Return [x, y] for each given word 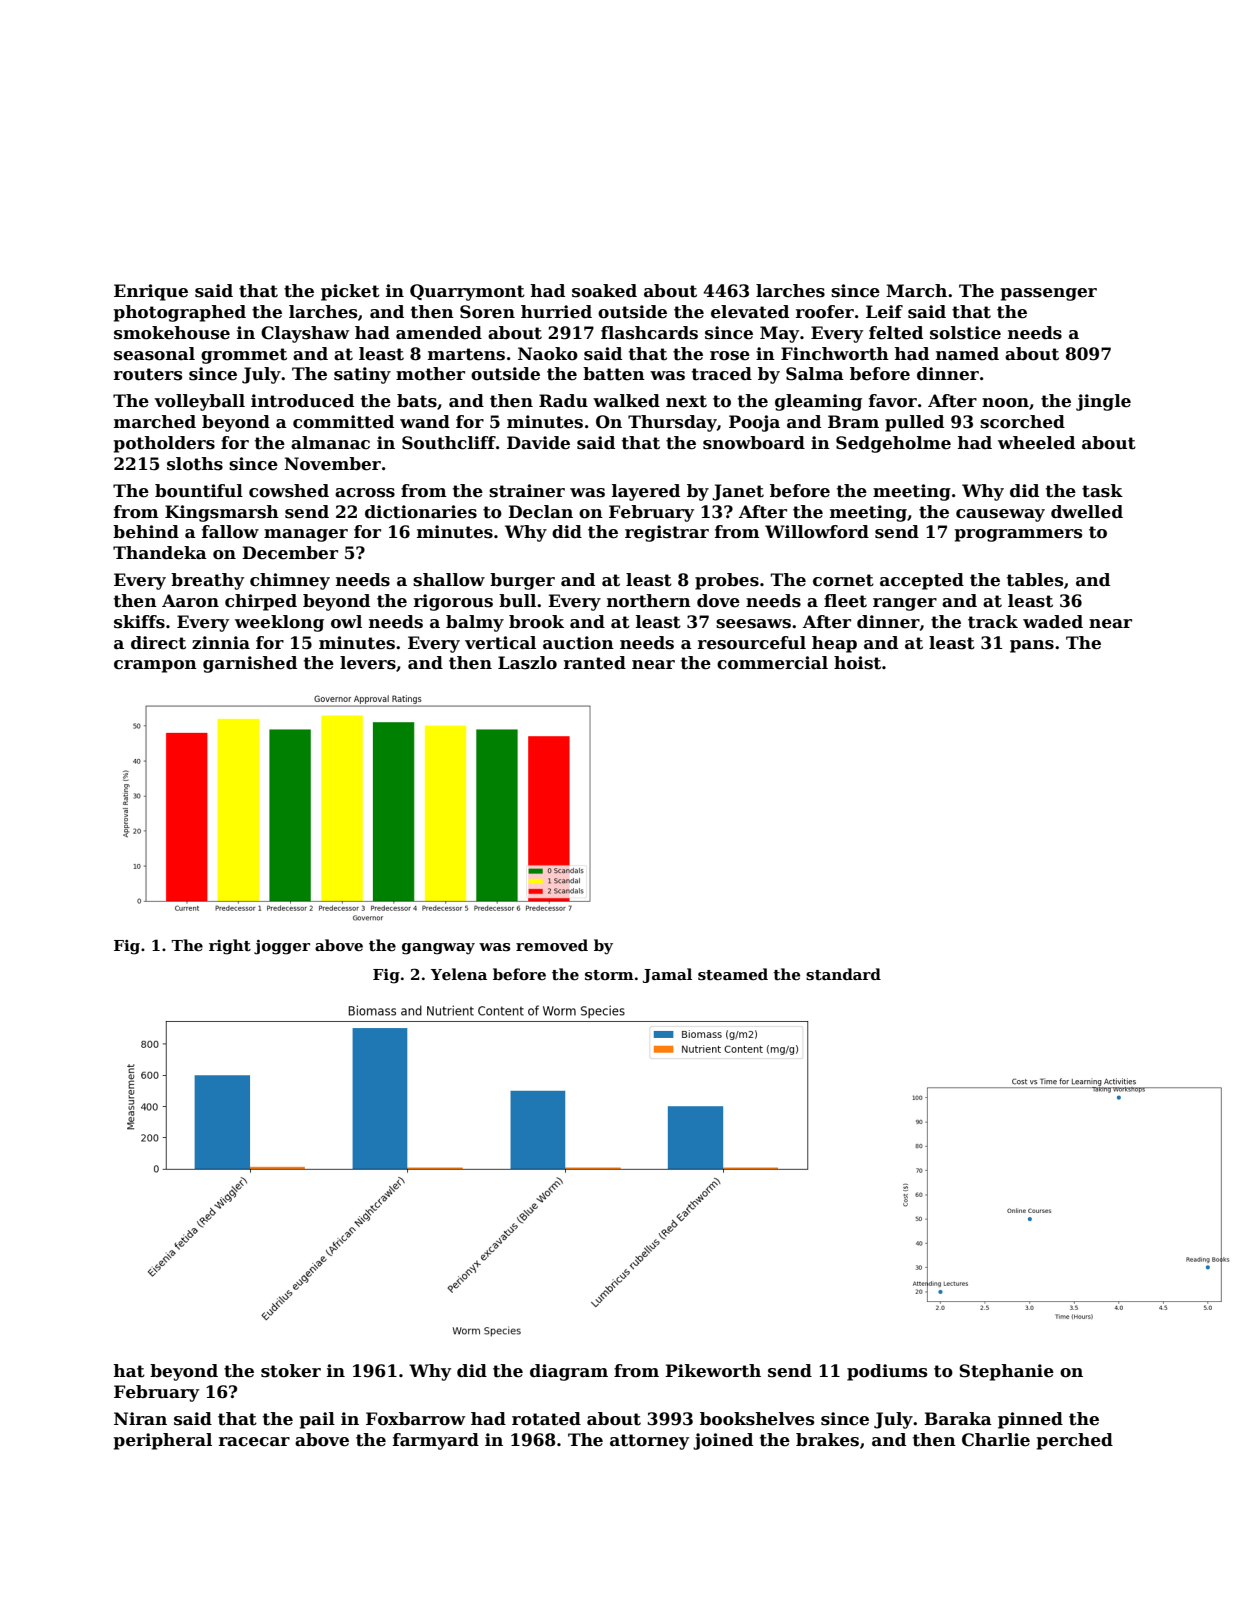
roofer [825, 312]
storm [609, 975]
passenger [1049, 294]
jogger [282, 947]
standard [843, 974]
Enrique [151, 292]
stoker [291, 1371]
